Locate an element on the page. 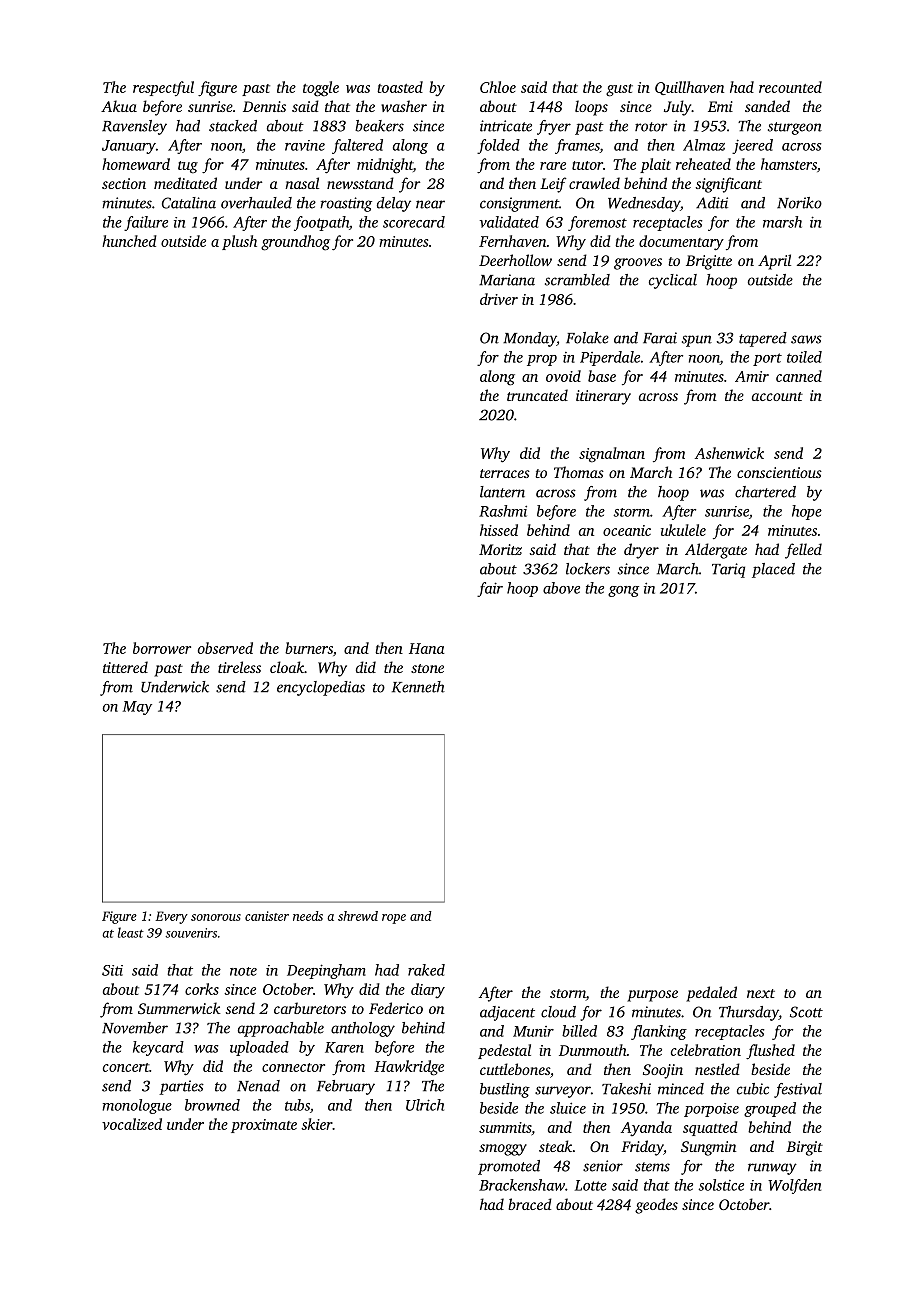  stacked is located at coordinates (233, 126).
